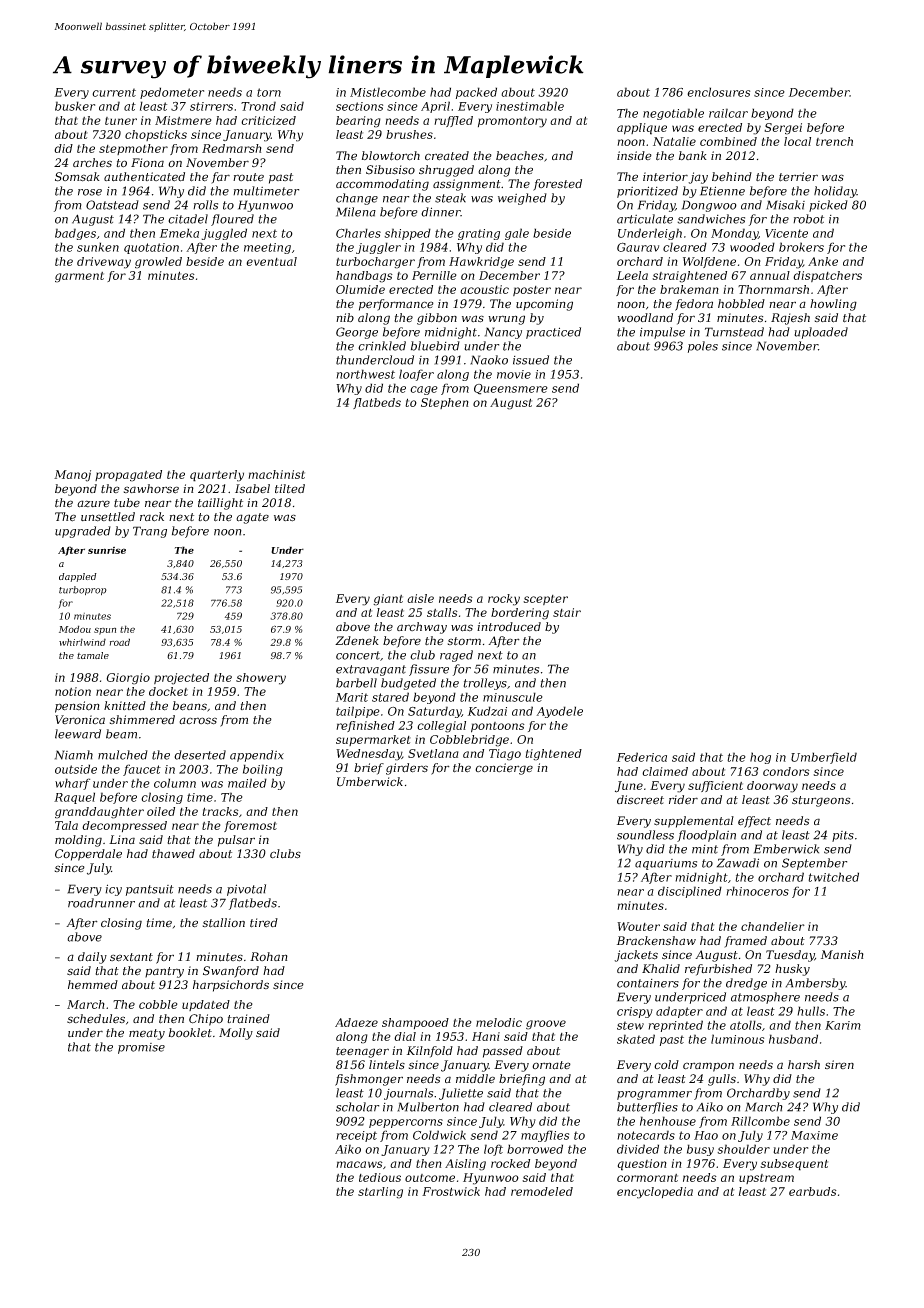 This screenshot has height=1308, width=924. I want to click on packed, so click(476, 93).
